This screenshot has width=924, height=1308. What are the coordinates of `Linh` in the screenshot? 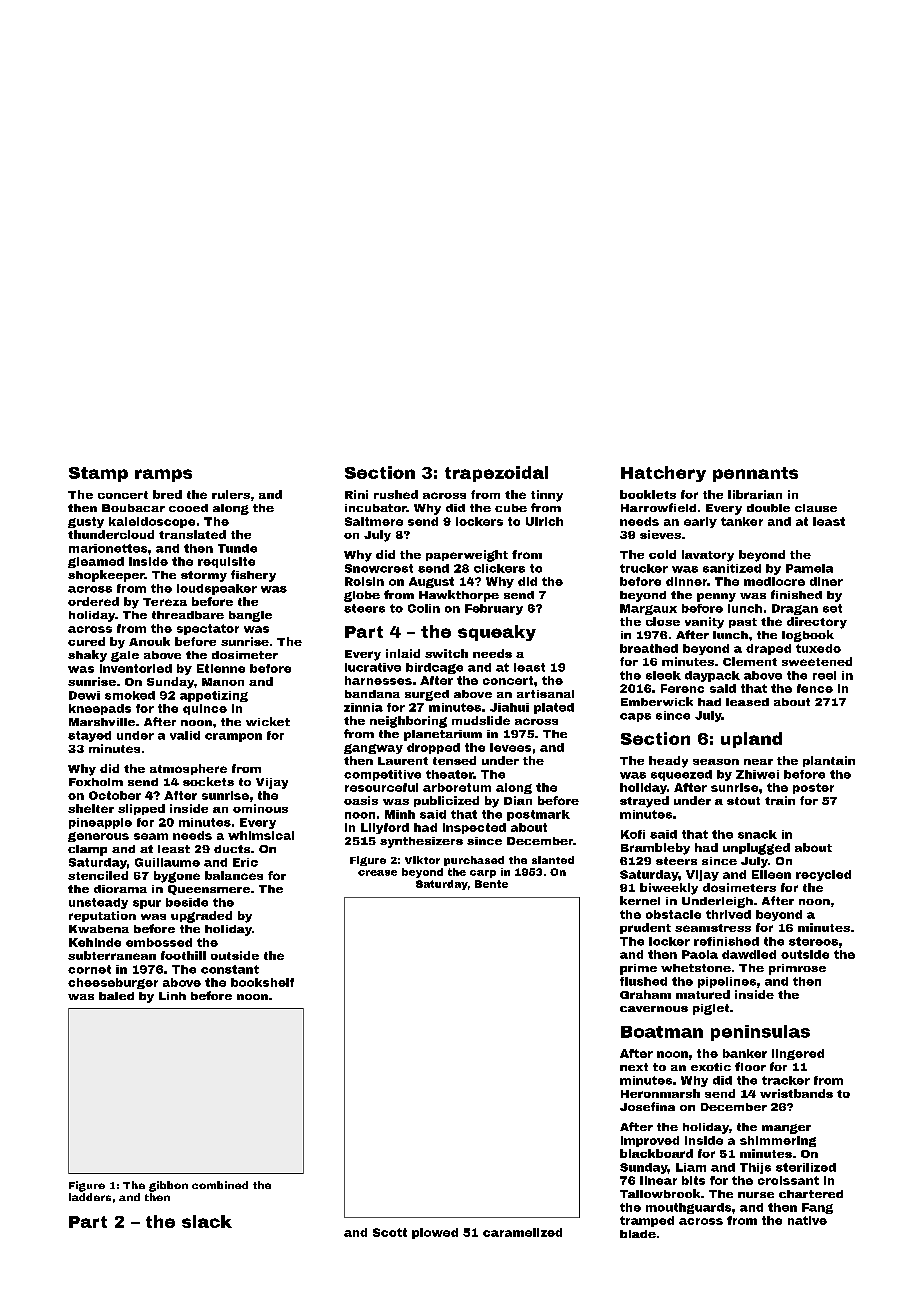 It's located at (172, 996).
